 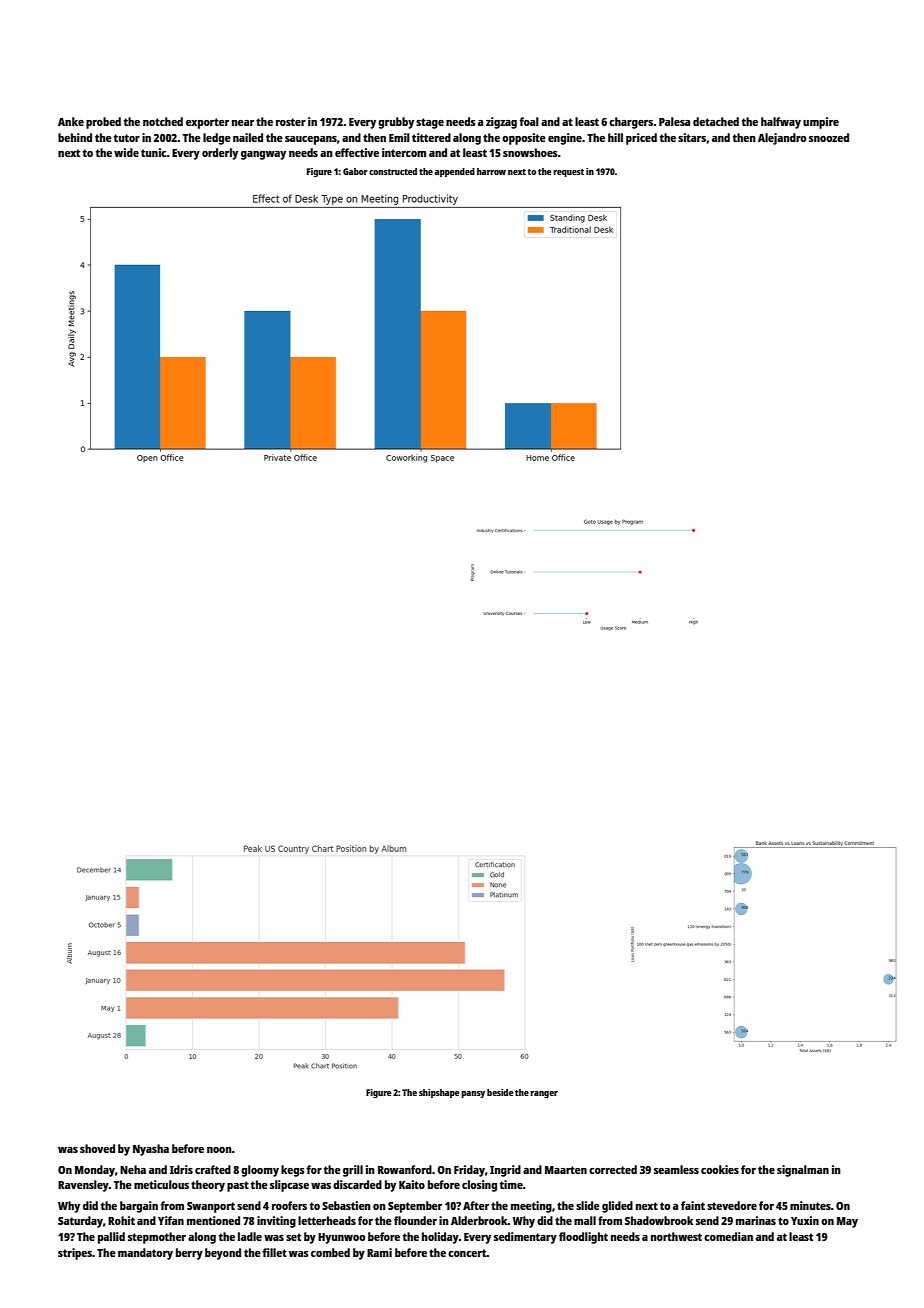 What do you see at coordinates (439, 1093) in the screenshot?
I see `shipshape` at bounding box center [439, 1093].
